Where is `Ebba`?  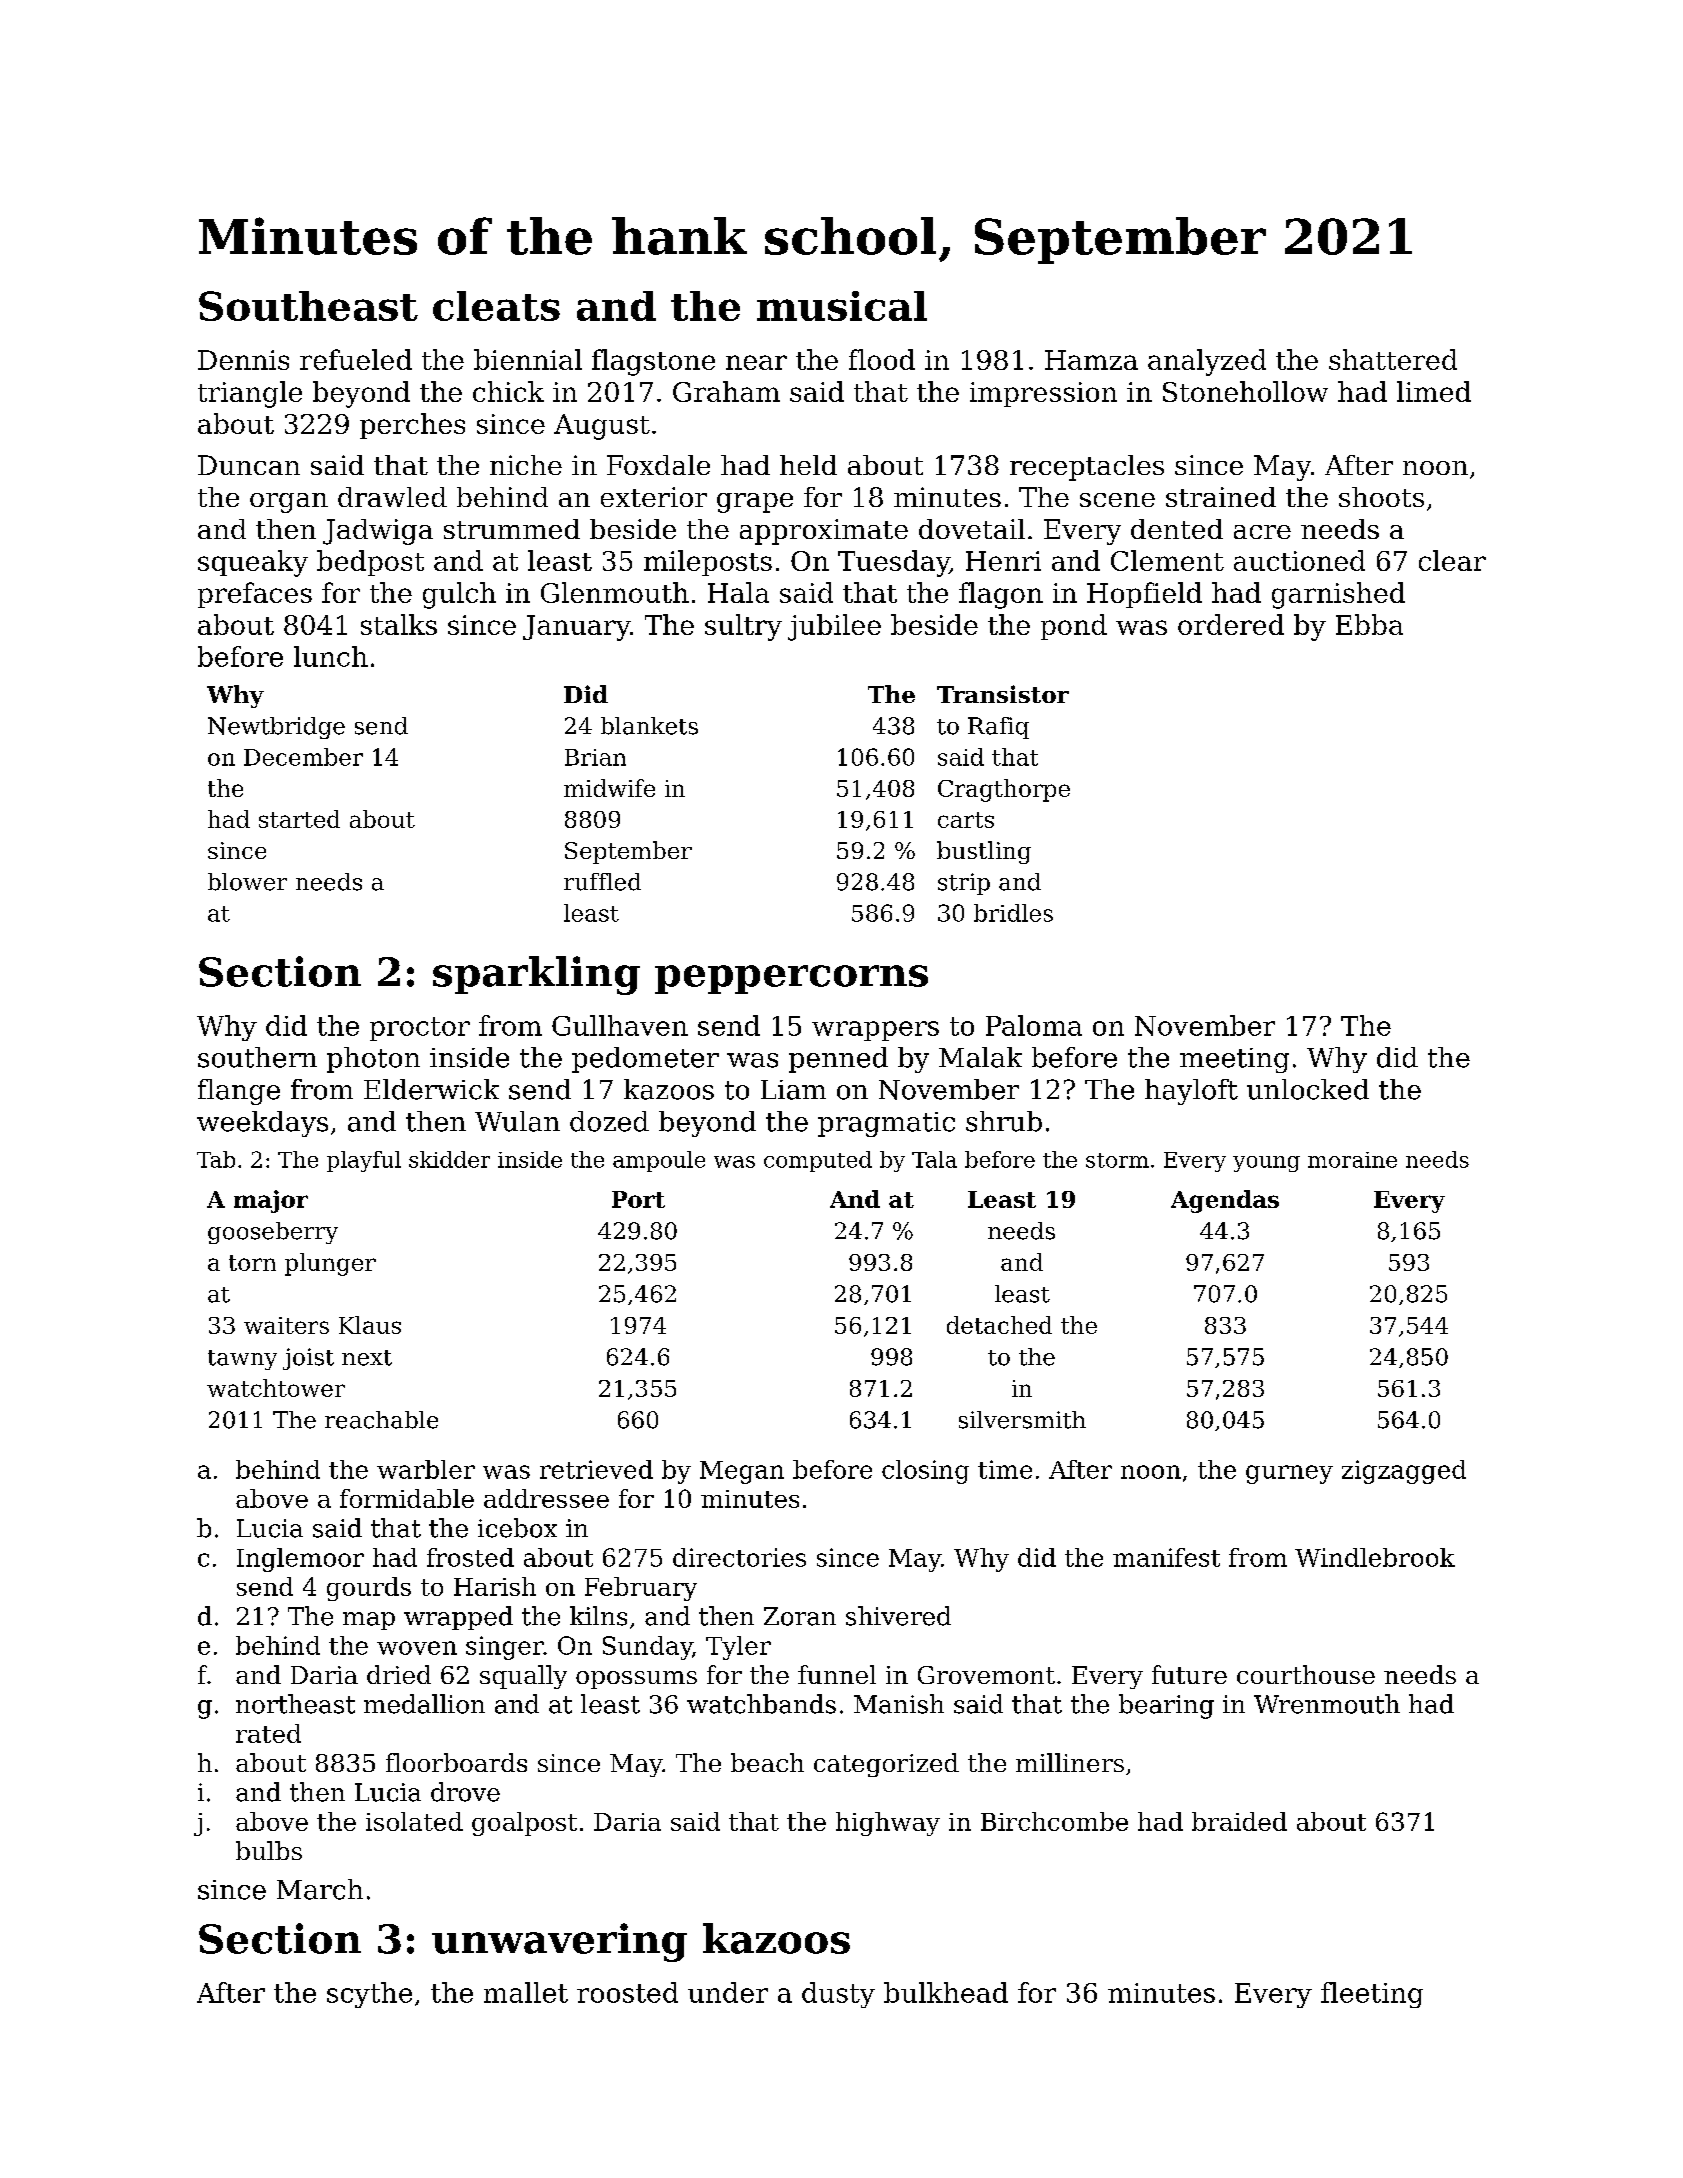
Ebba is located at coordinates (1369, 624).
